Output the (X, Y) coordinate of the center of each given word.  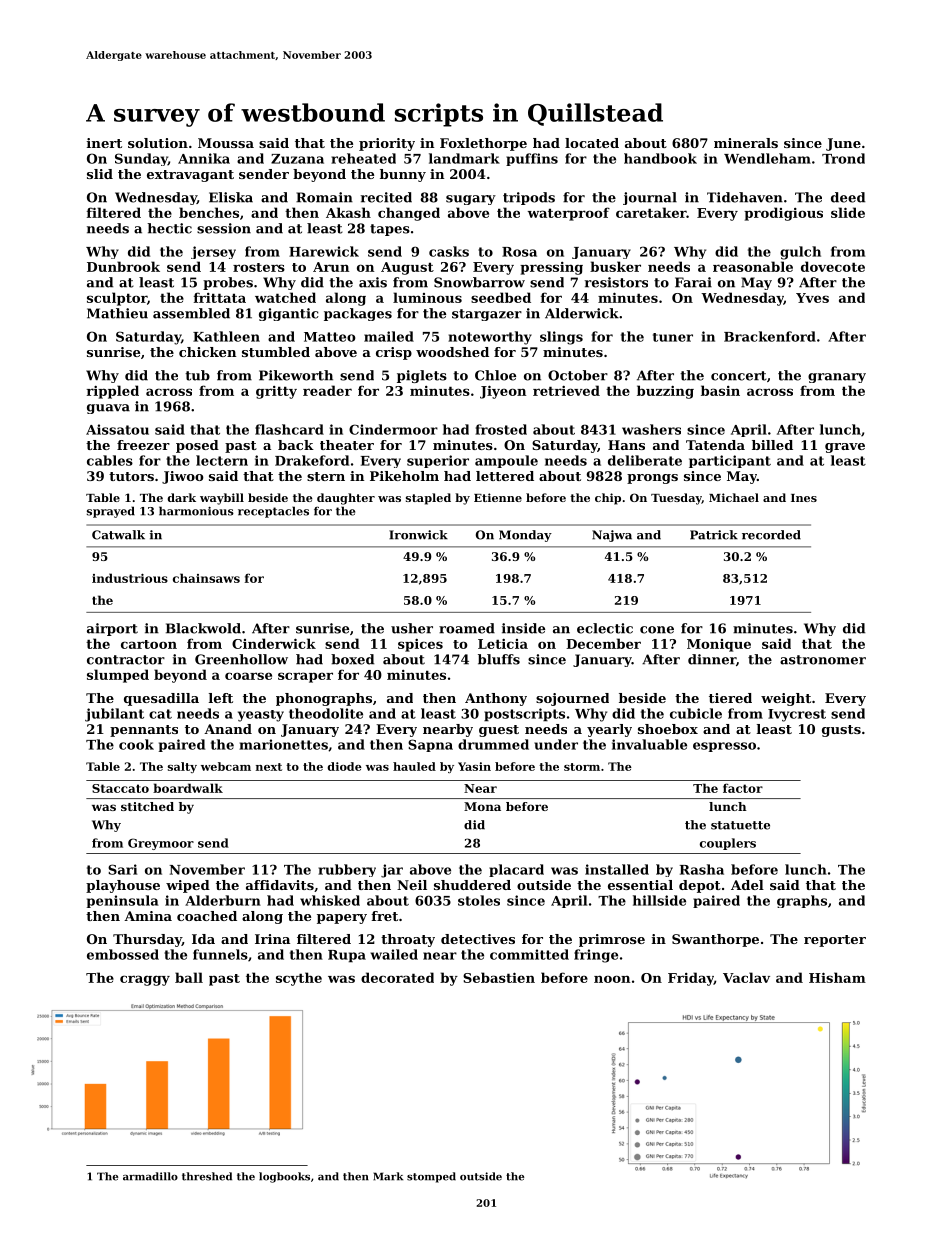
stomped (431, 1177)
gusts (841, 731)
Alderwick (582, 313)
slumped (118, 676)
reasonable (753, 266)
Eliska (231, 197)
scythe (299, 979)
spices (420, 645)
